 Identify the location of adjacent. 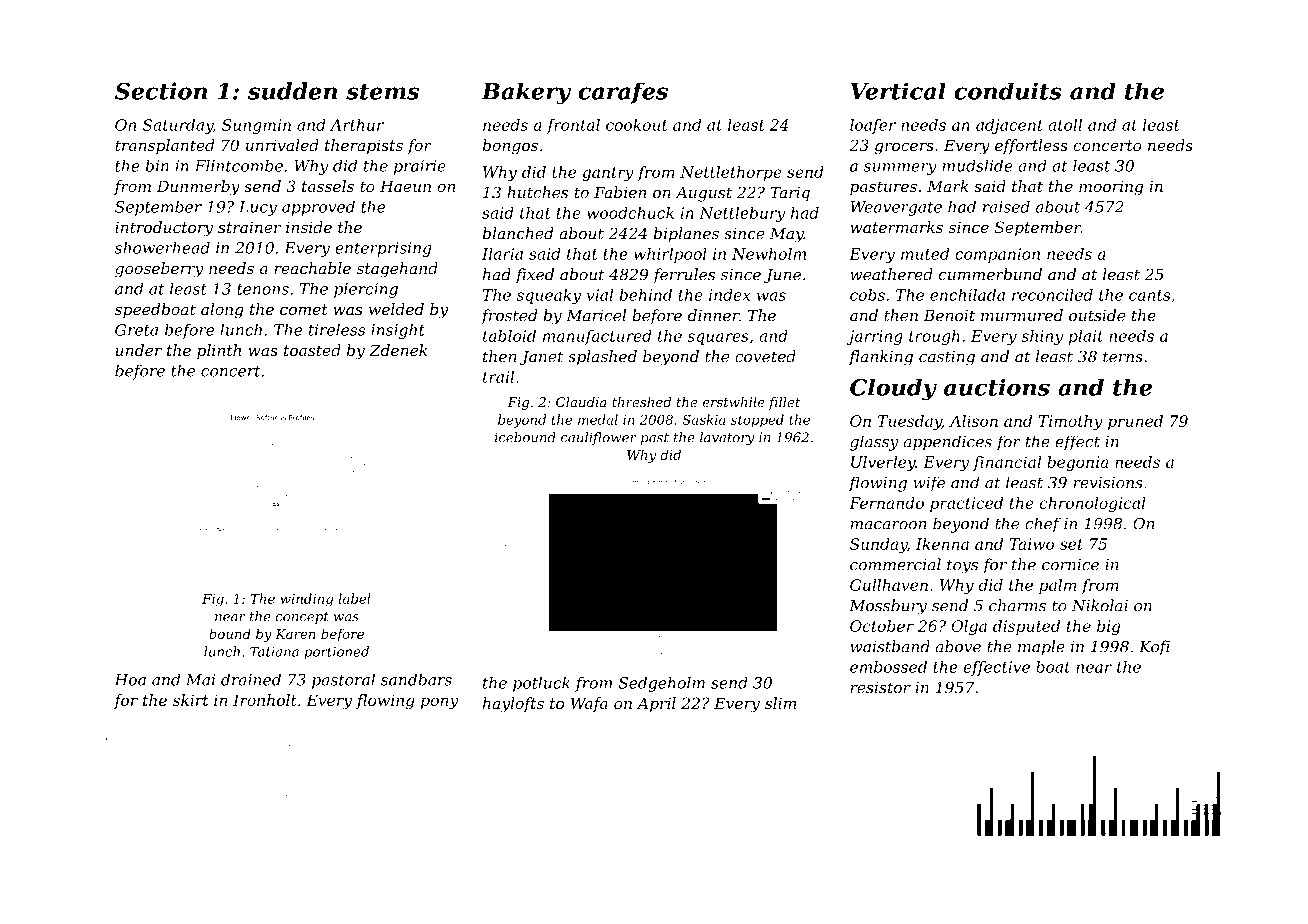
(1009, 126).
